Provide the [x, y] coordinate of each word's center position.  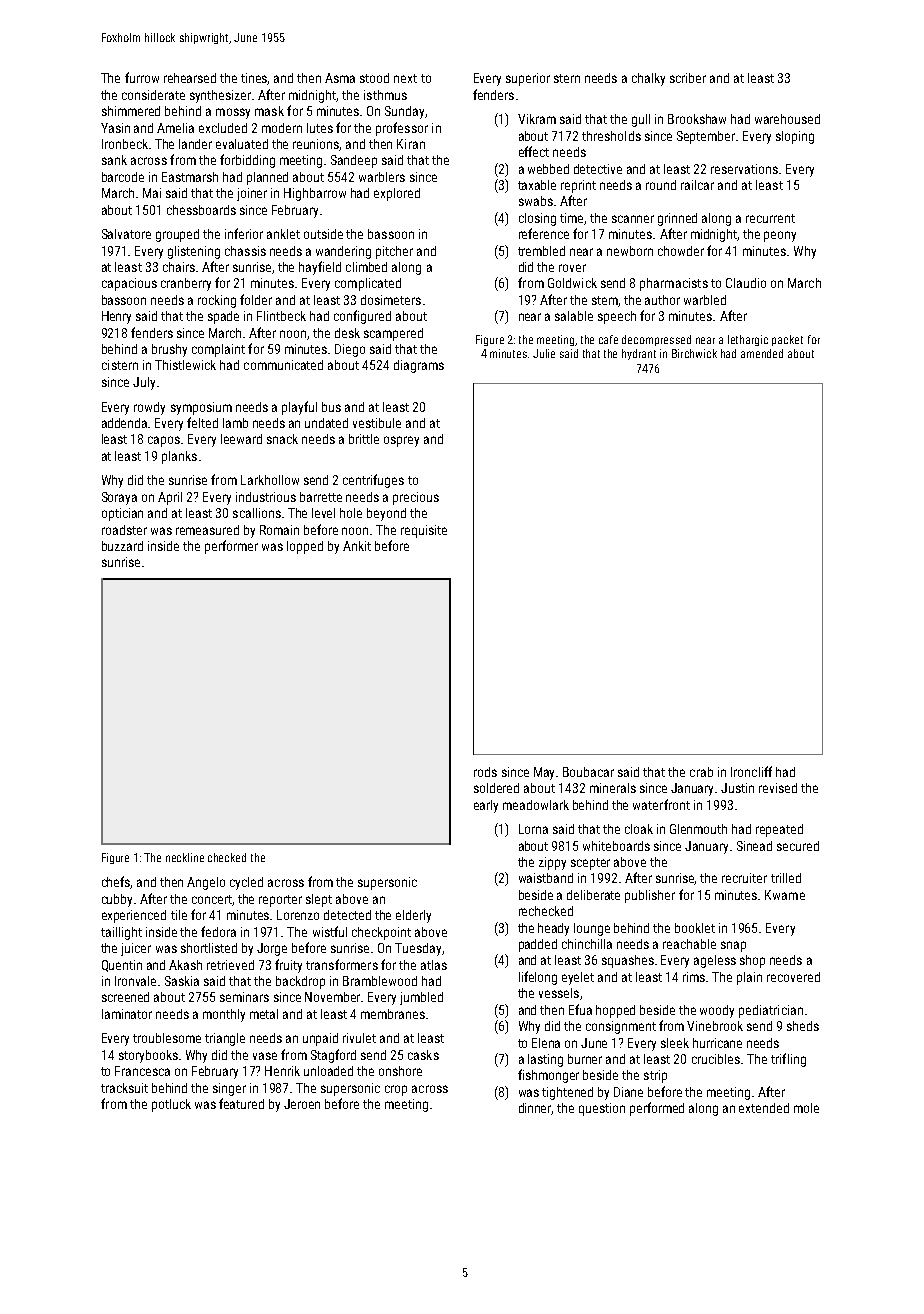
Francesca [142, 1071]
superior [528, 79]
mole [806, 1108]
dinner [535, 1109]
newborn [630, 251]
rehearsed [190, 78]
